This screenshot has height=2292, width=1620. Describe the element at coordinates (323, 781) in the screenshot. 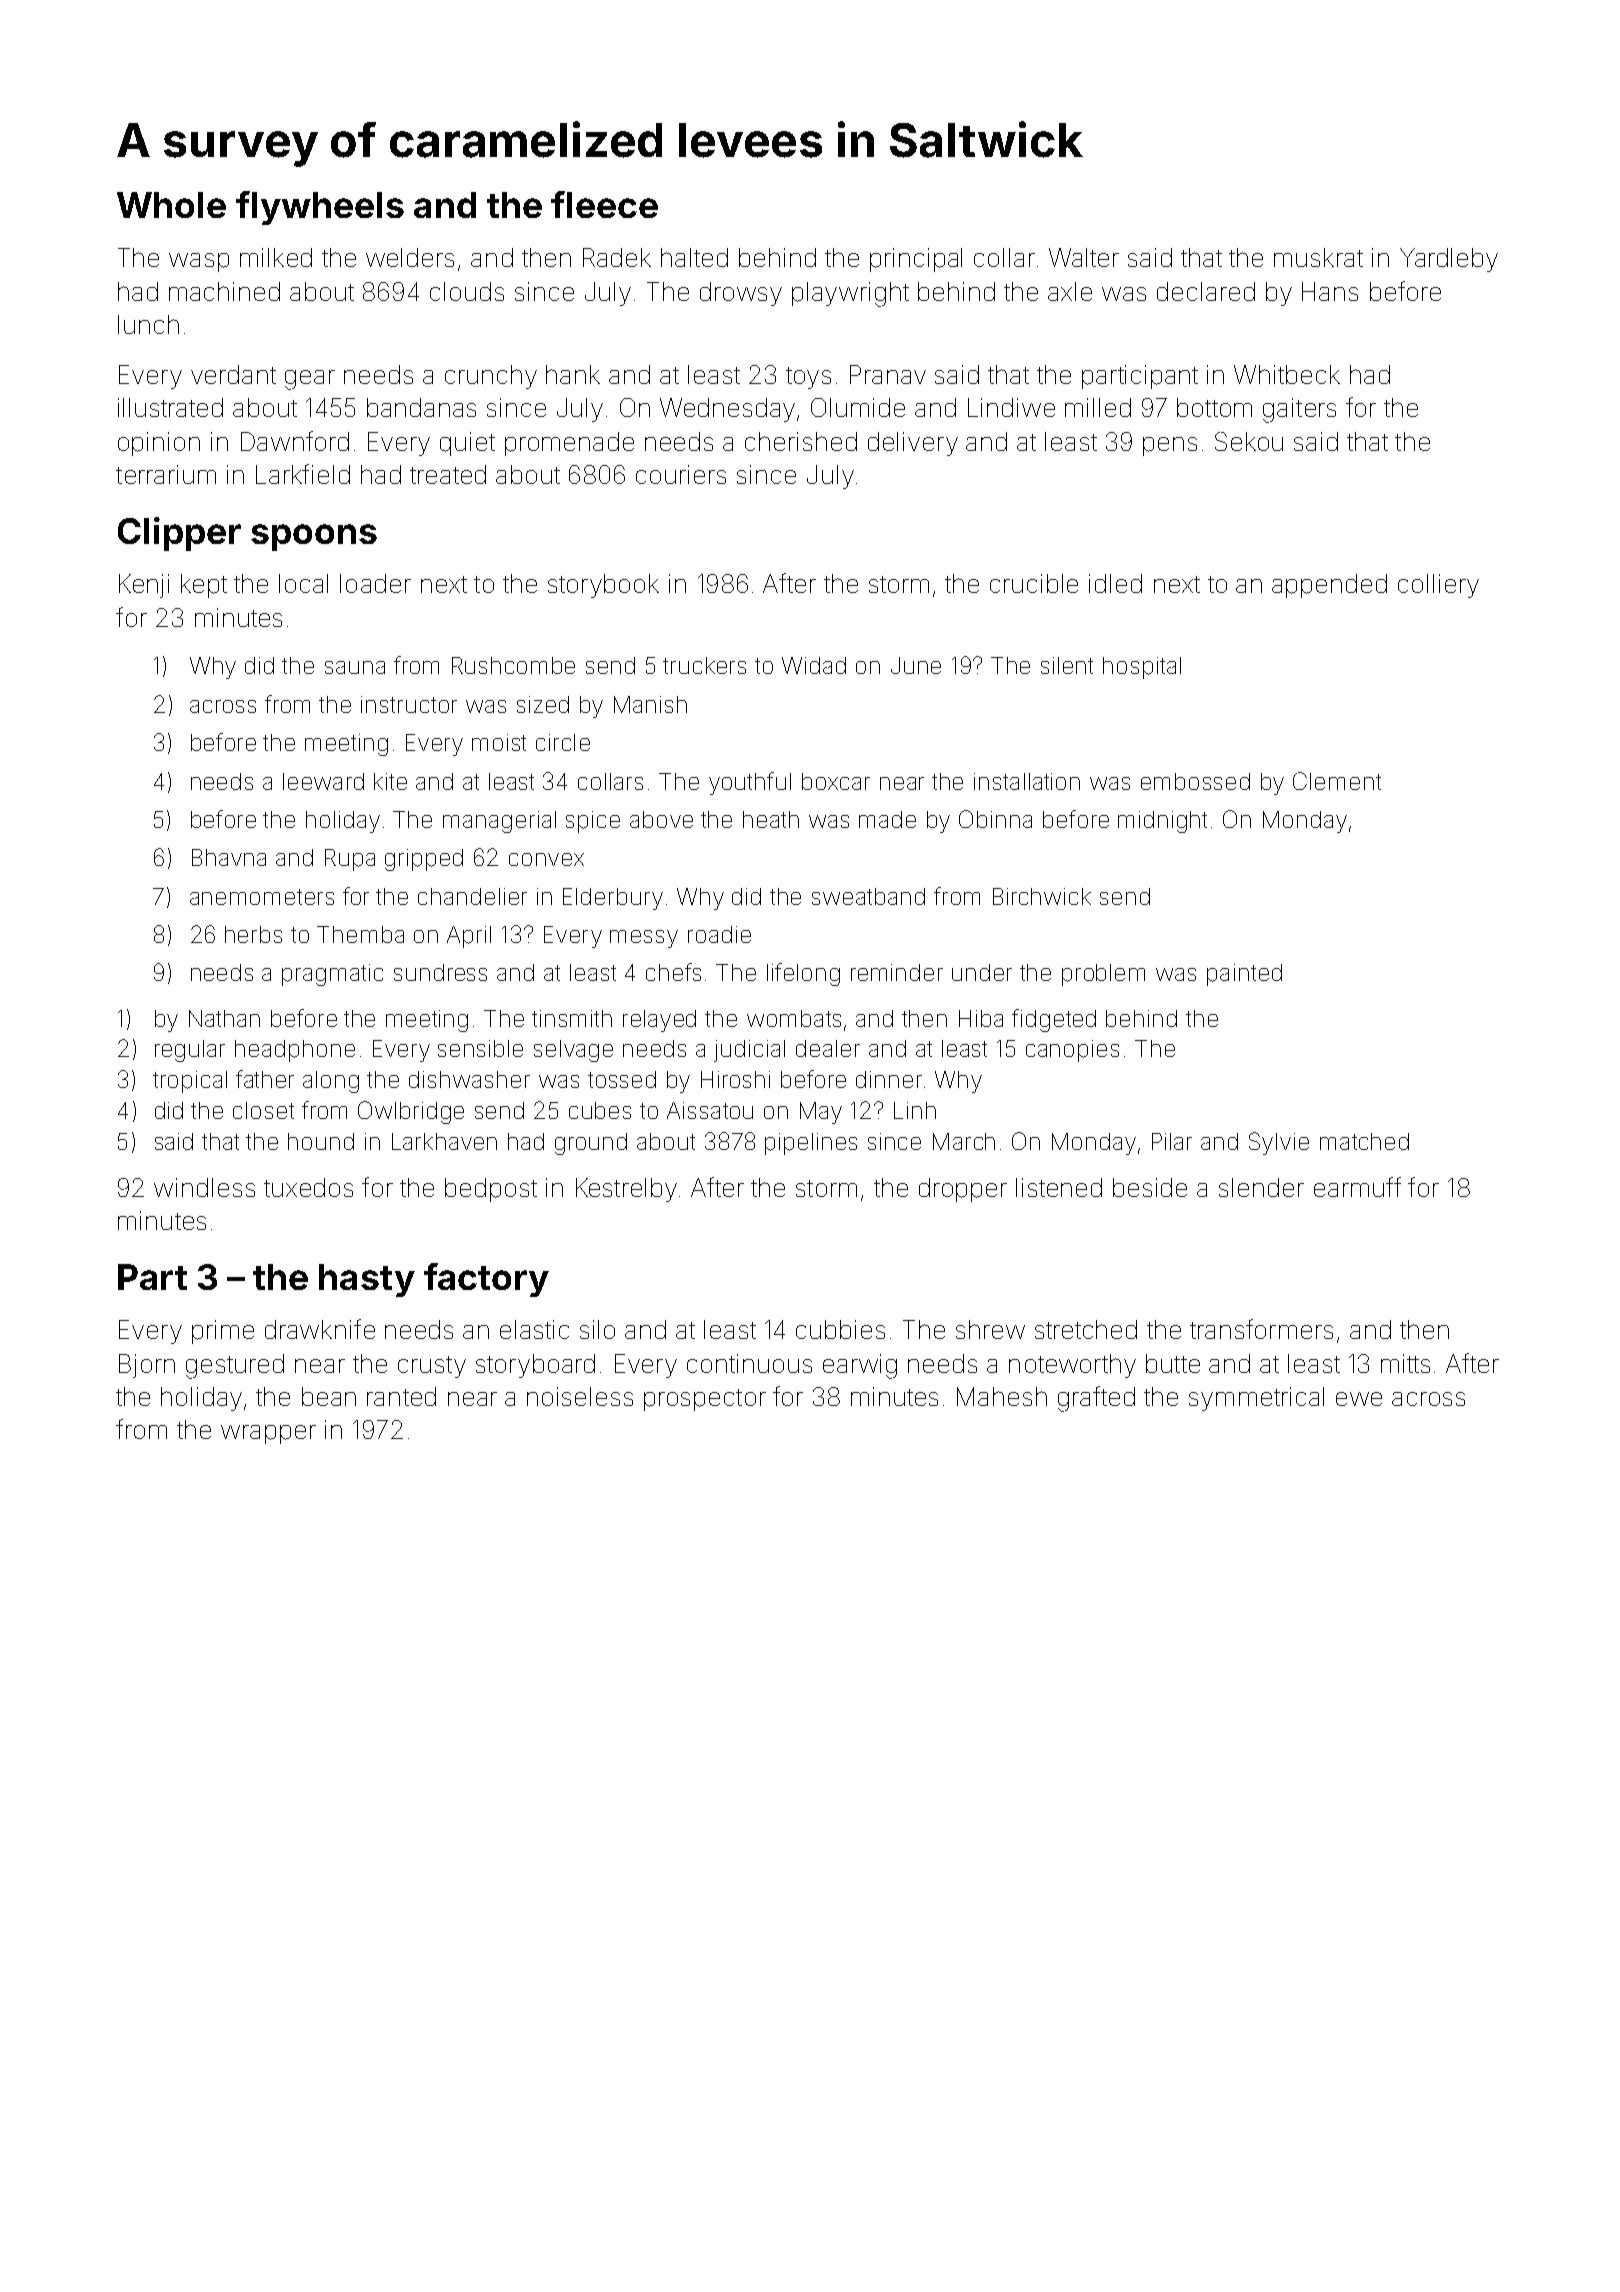

I see `leeward` at that location.
